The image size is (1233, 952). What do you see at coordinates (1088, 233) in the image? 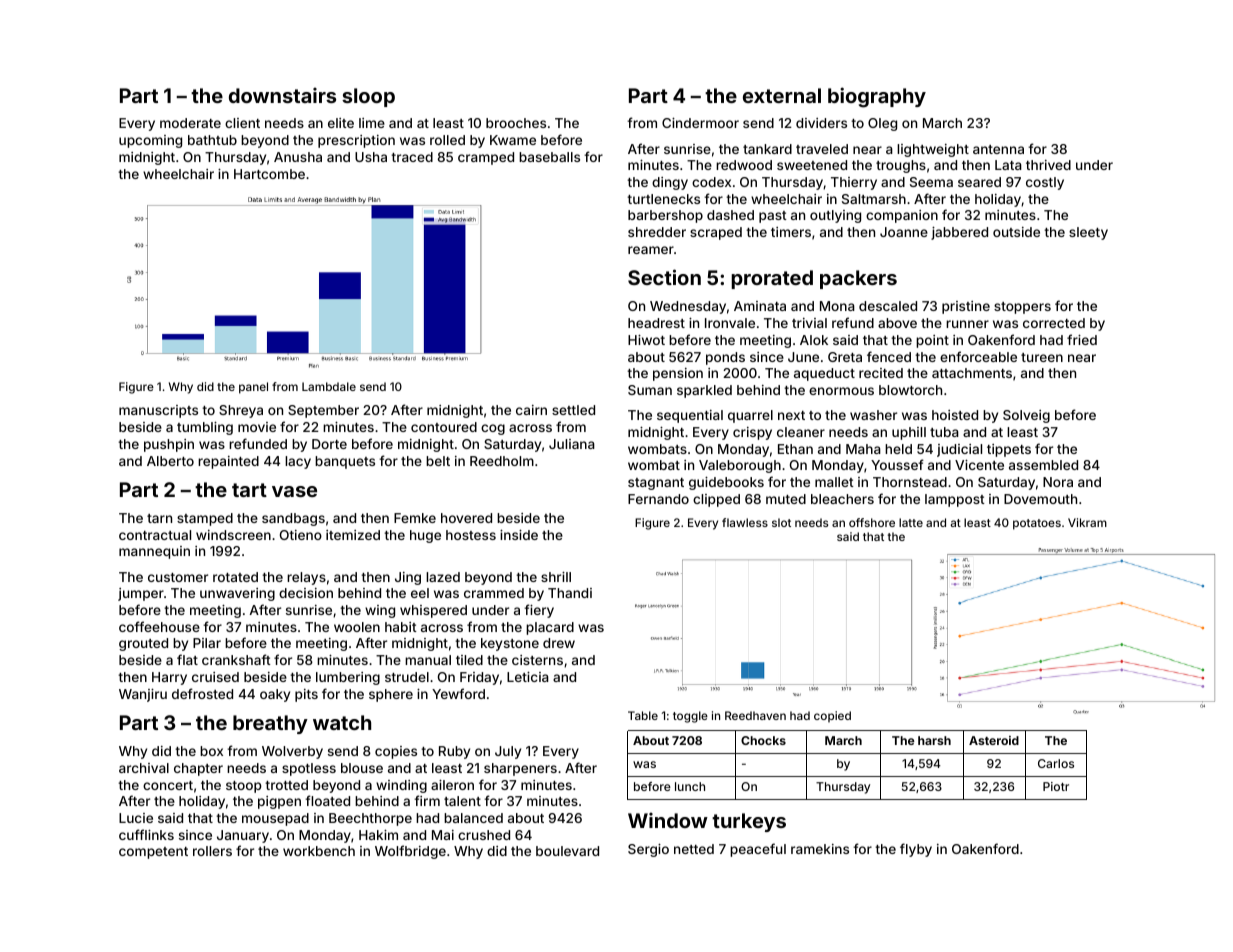
I see `sleety` at bounding box center [1088, 233].
